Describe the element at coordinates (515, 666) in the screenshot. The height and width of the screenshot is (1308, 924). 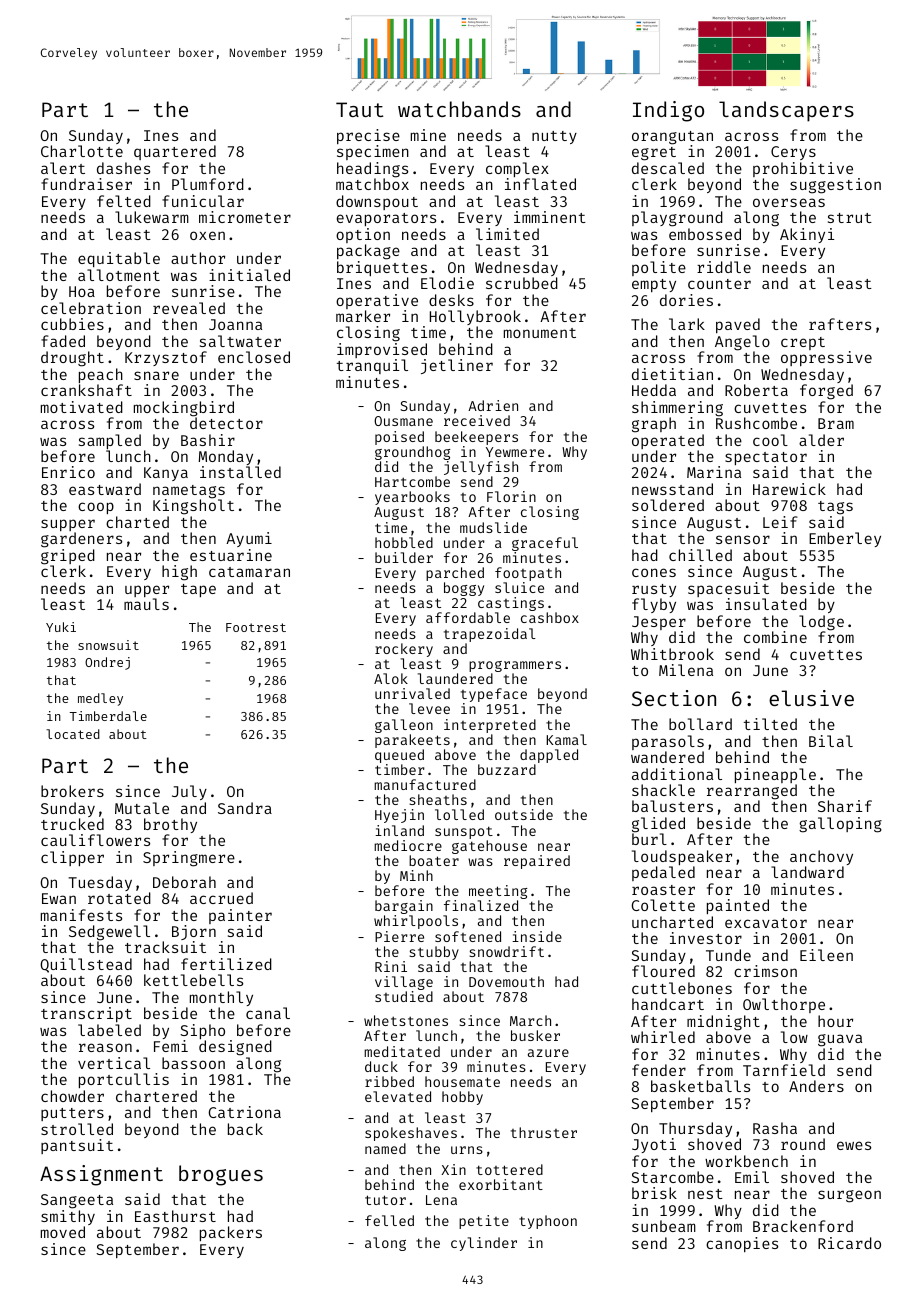
I see `programmers` at that location.
